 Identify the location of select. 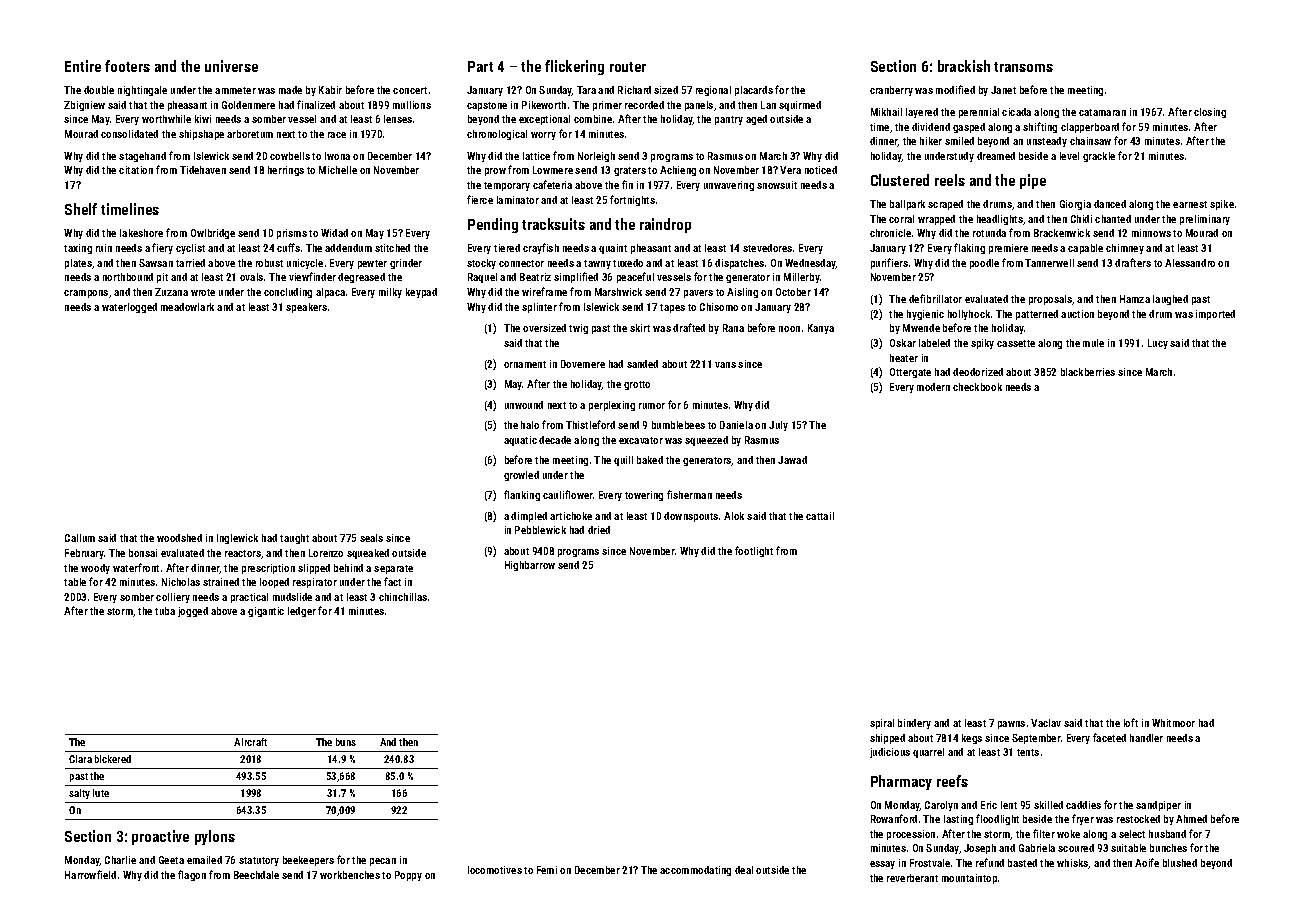
(1132, 834).
